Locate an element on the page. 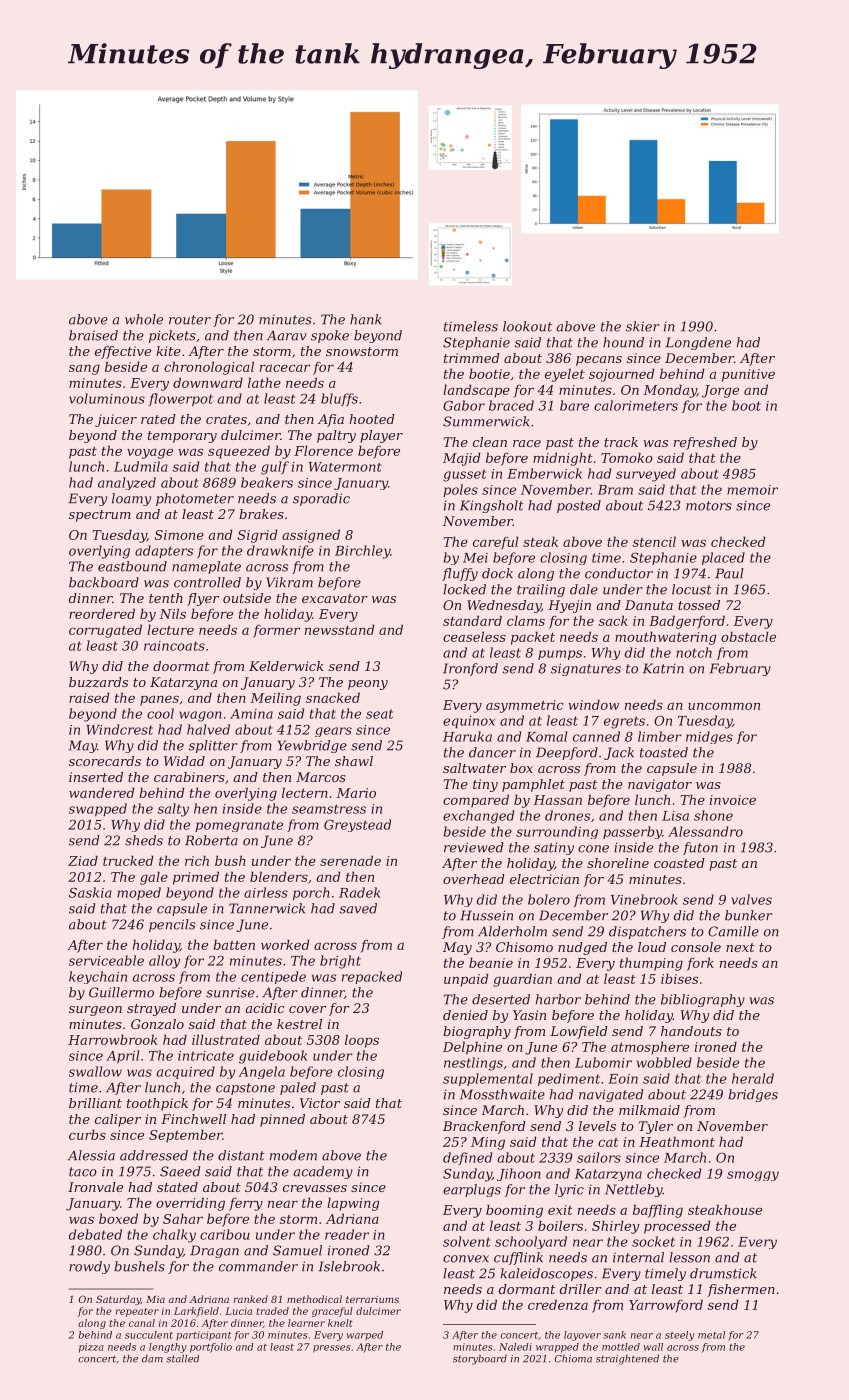 The image size is (849, 1400). pencils is located at coordinates (172, 925).
